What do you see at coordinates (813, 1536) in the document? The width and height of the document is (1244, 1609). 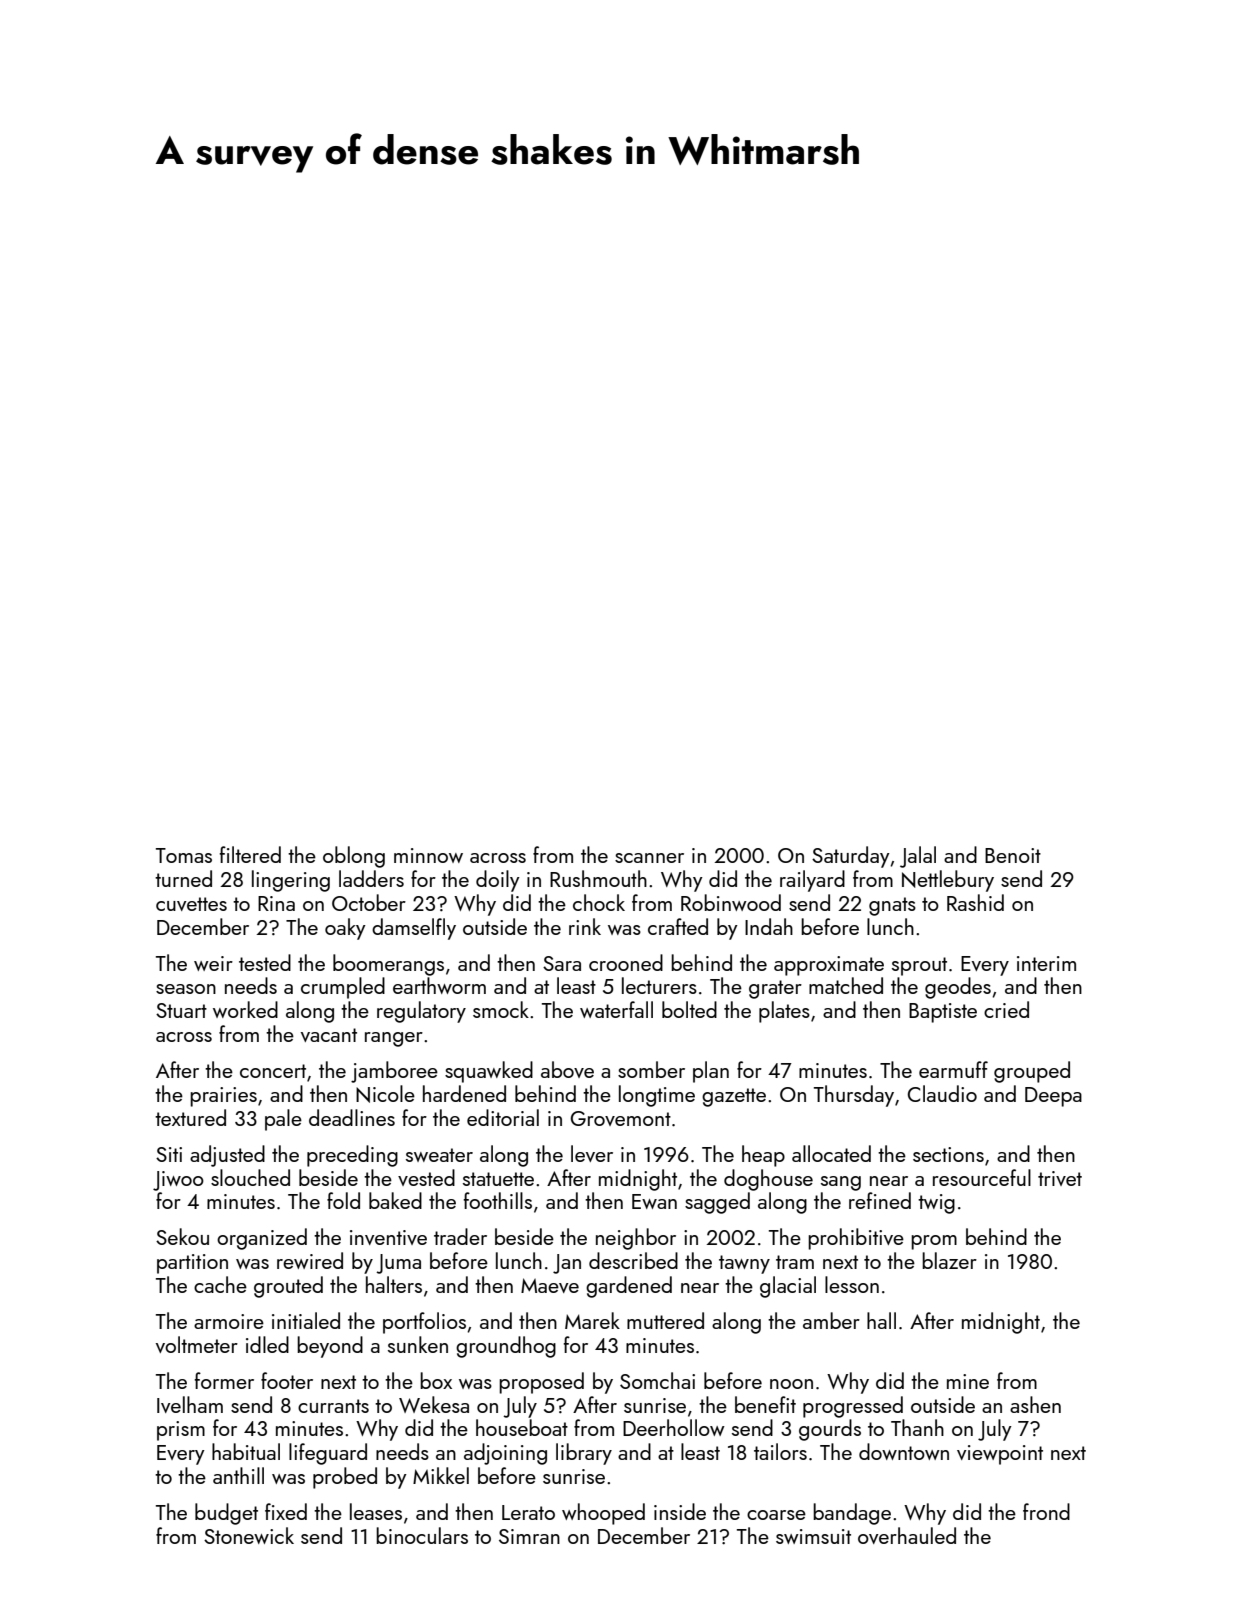 I see `swimsuit` at bounding box center [813, 1536].
